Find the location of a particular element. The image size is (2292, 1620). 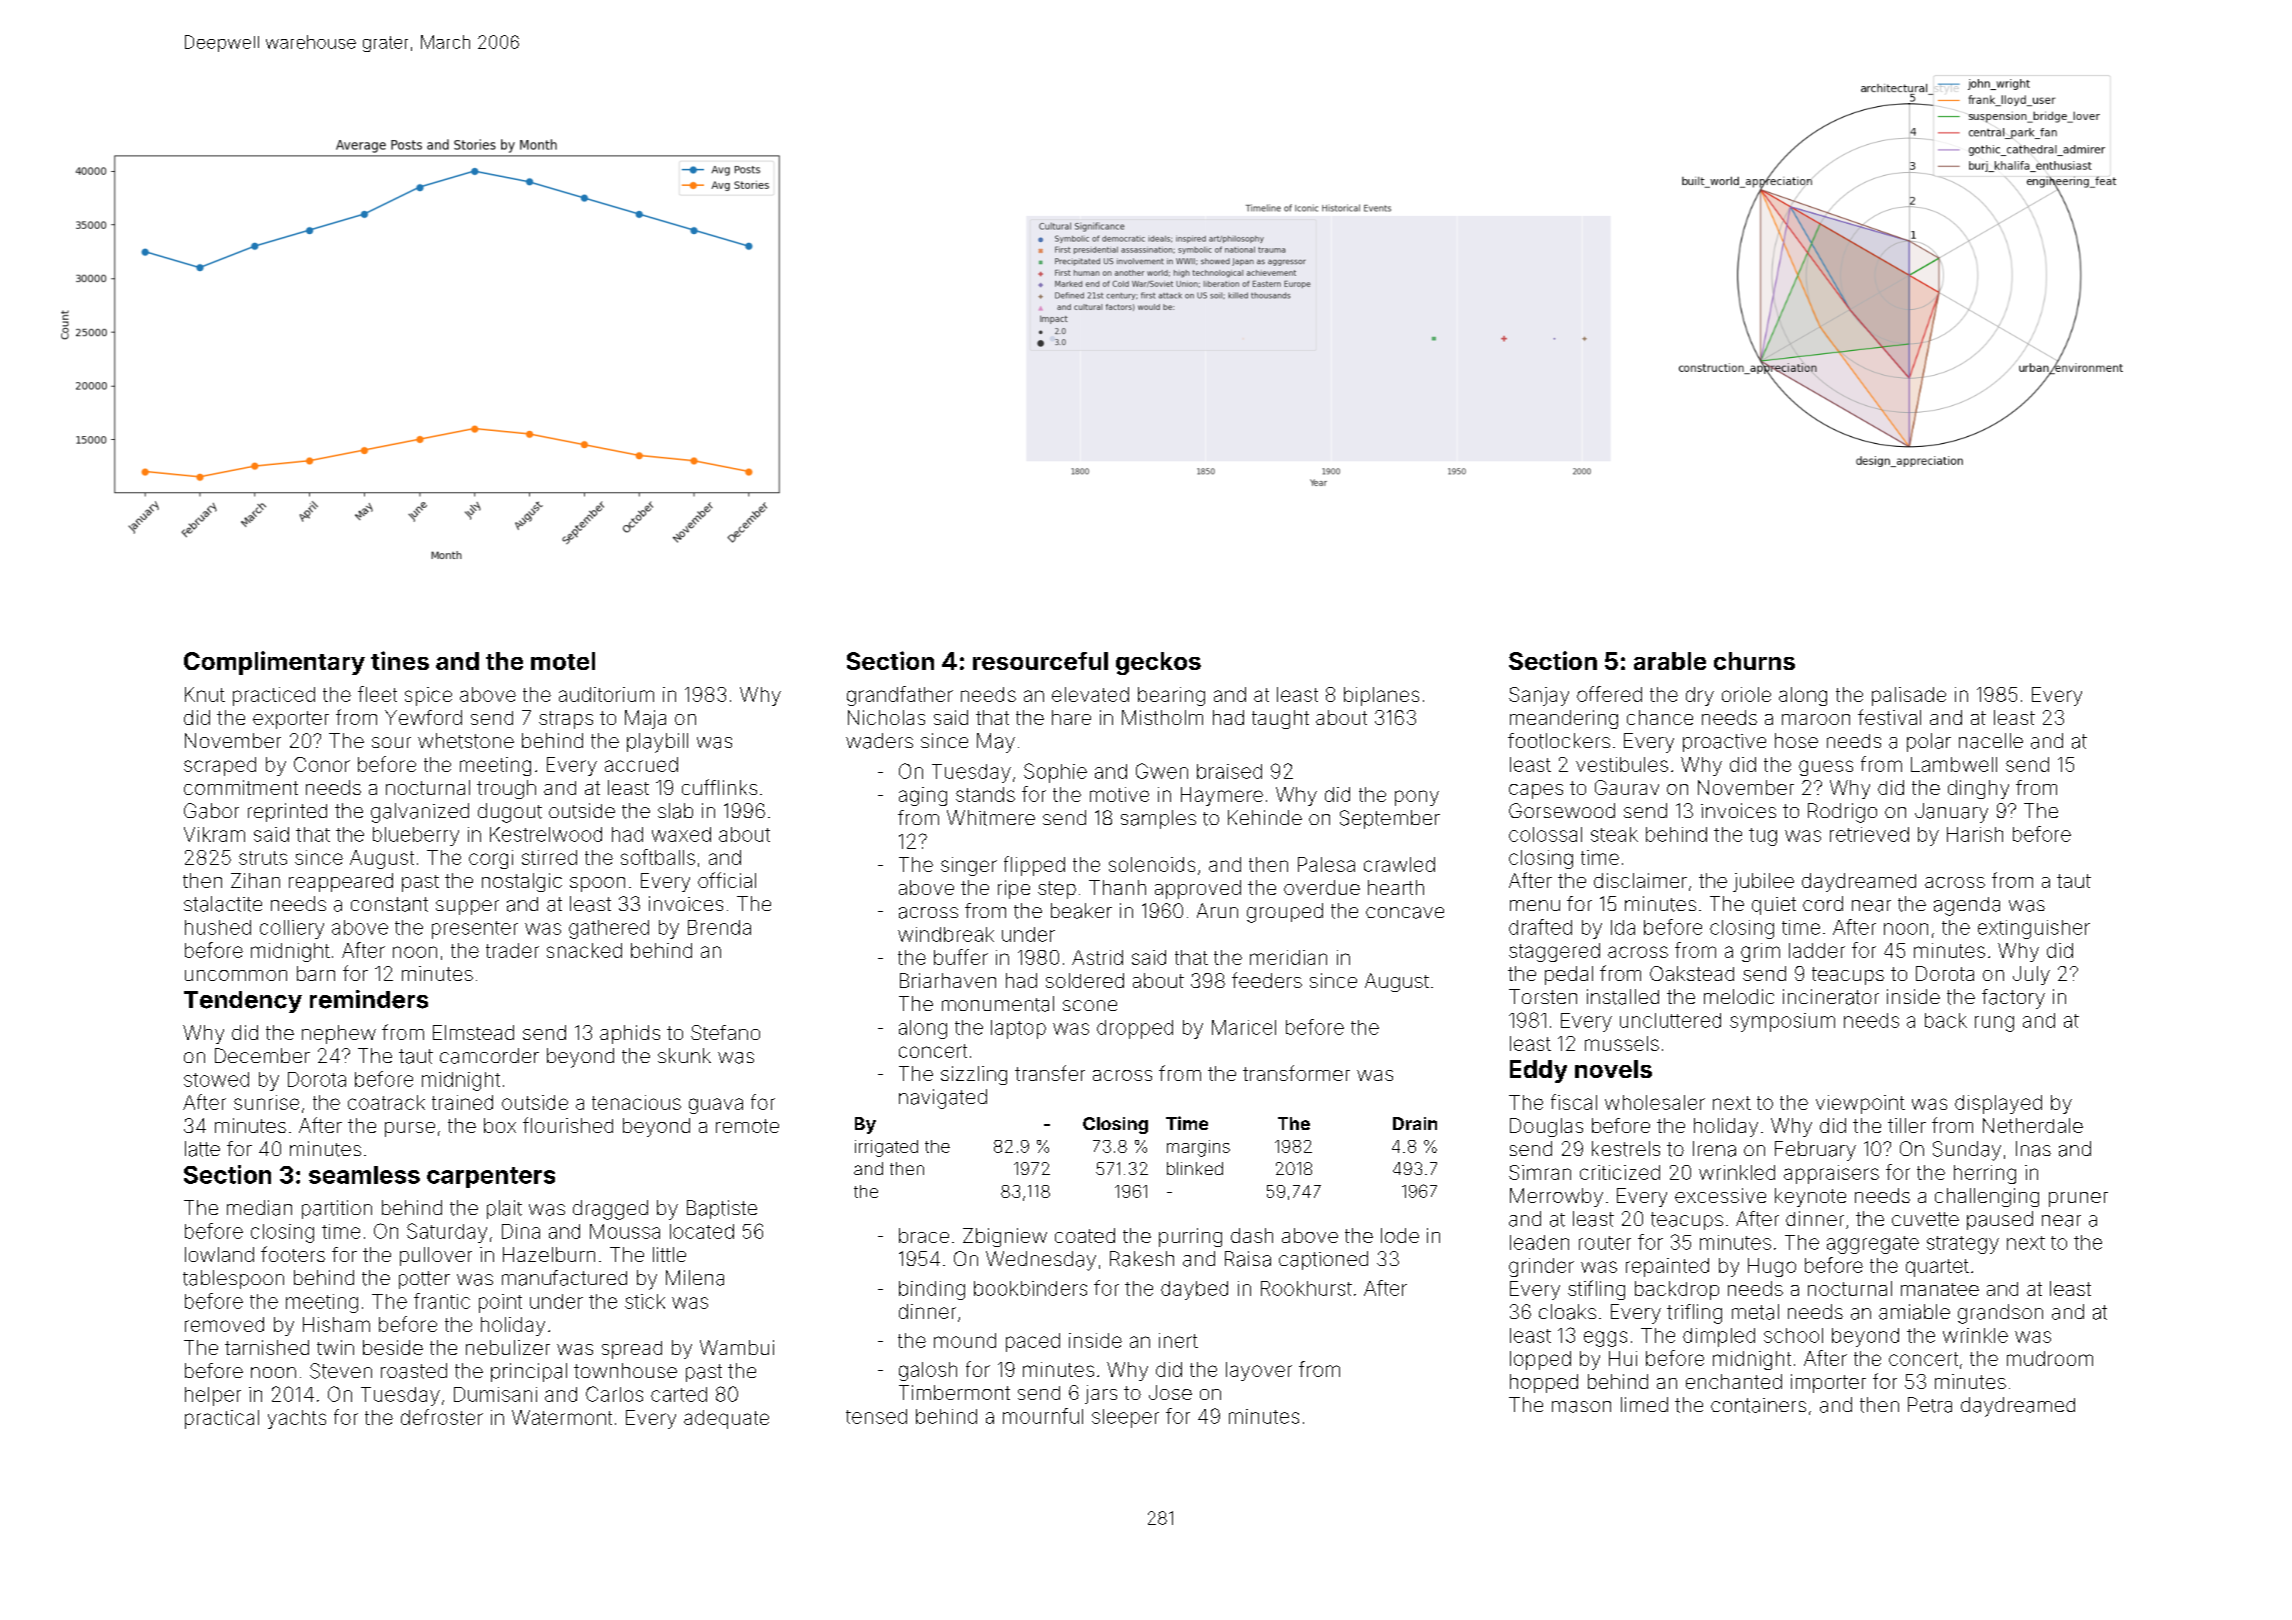

mussels is located at coordinates (1622, 1043).
